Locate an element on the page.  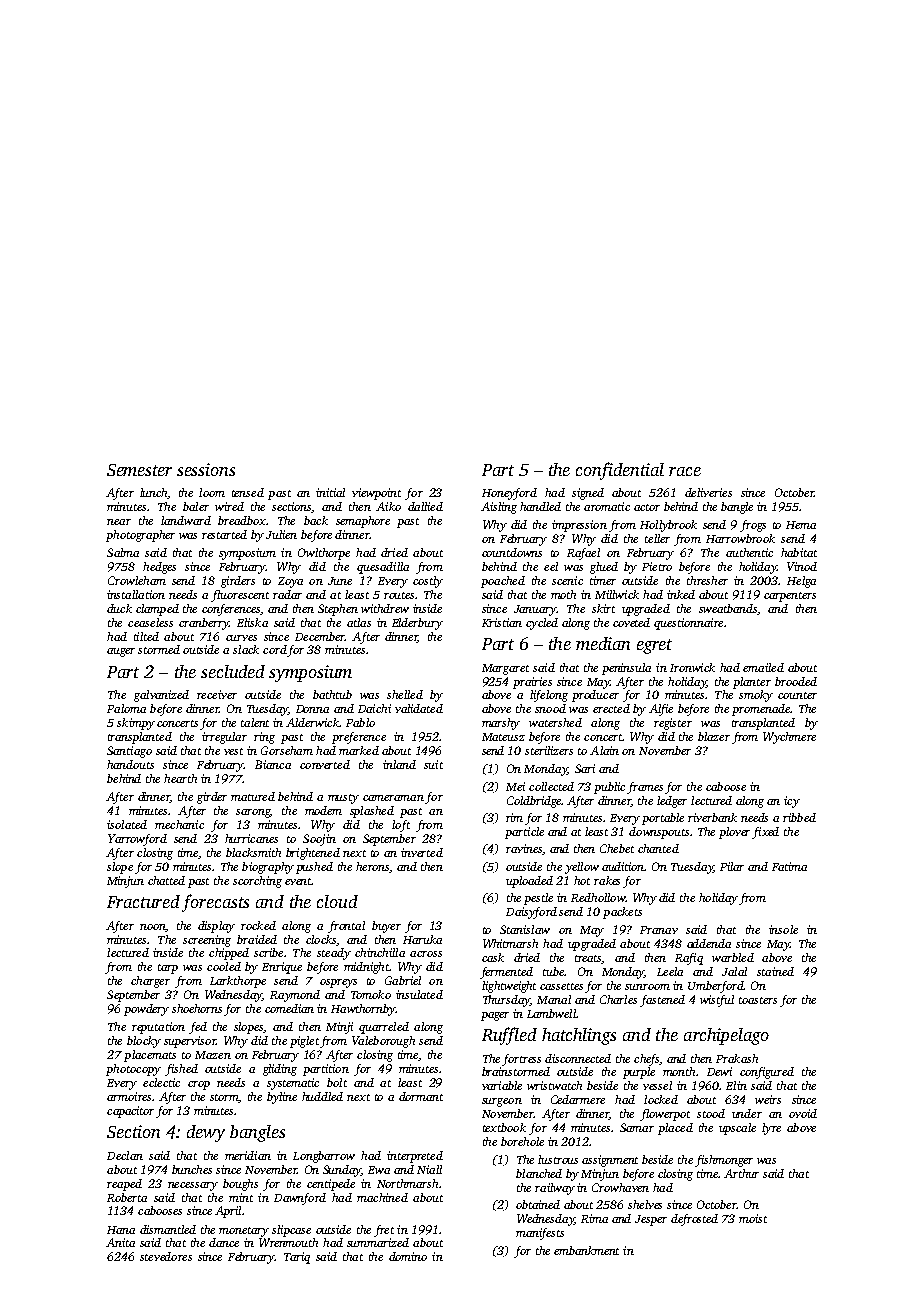
inked is located at coordinates (681, 594).
